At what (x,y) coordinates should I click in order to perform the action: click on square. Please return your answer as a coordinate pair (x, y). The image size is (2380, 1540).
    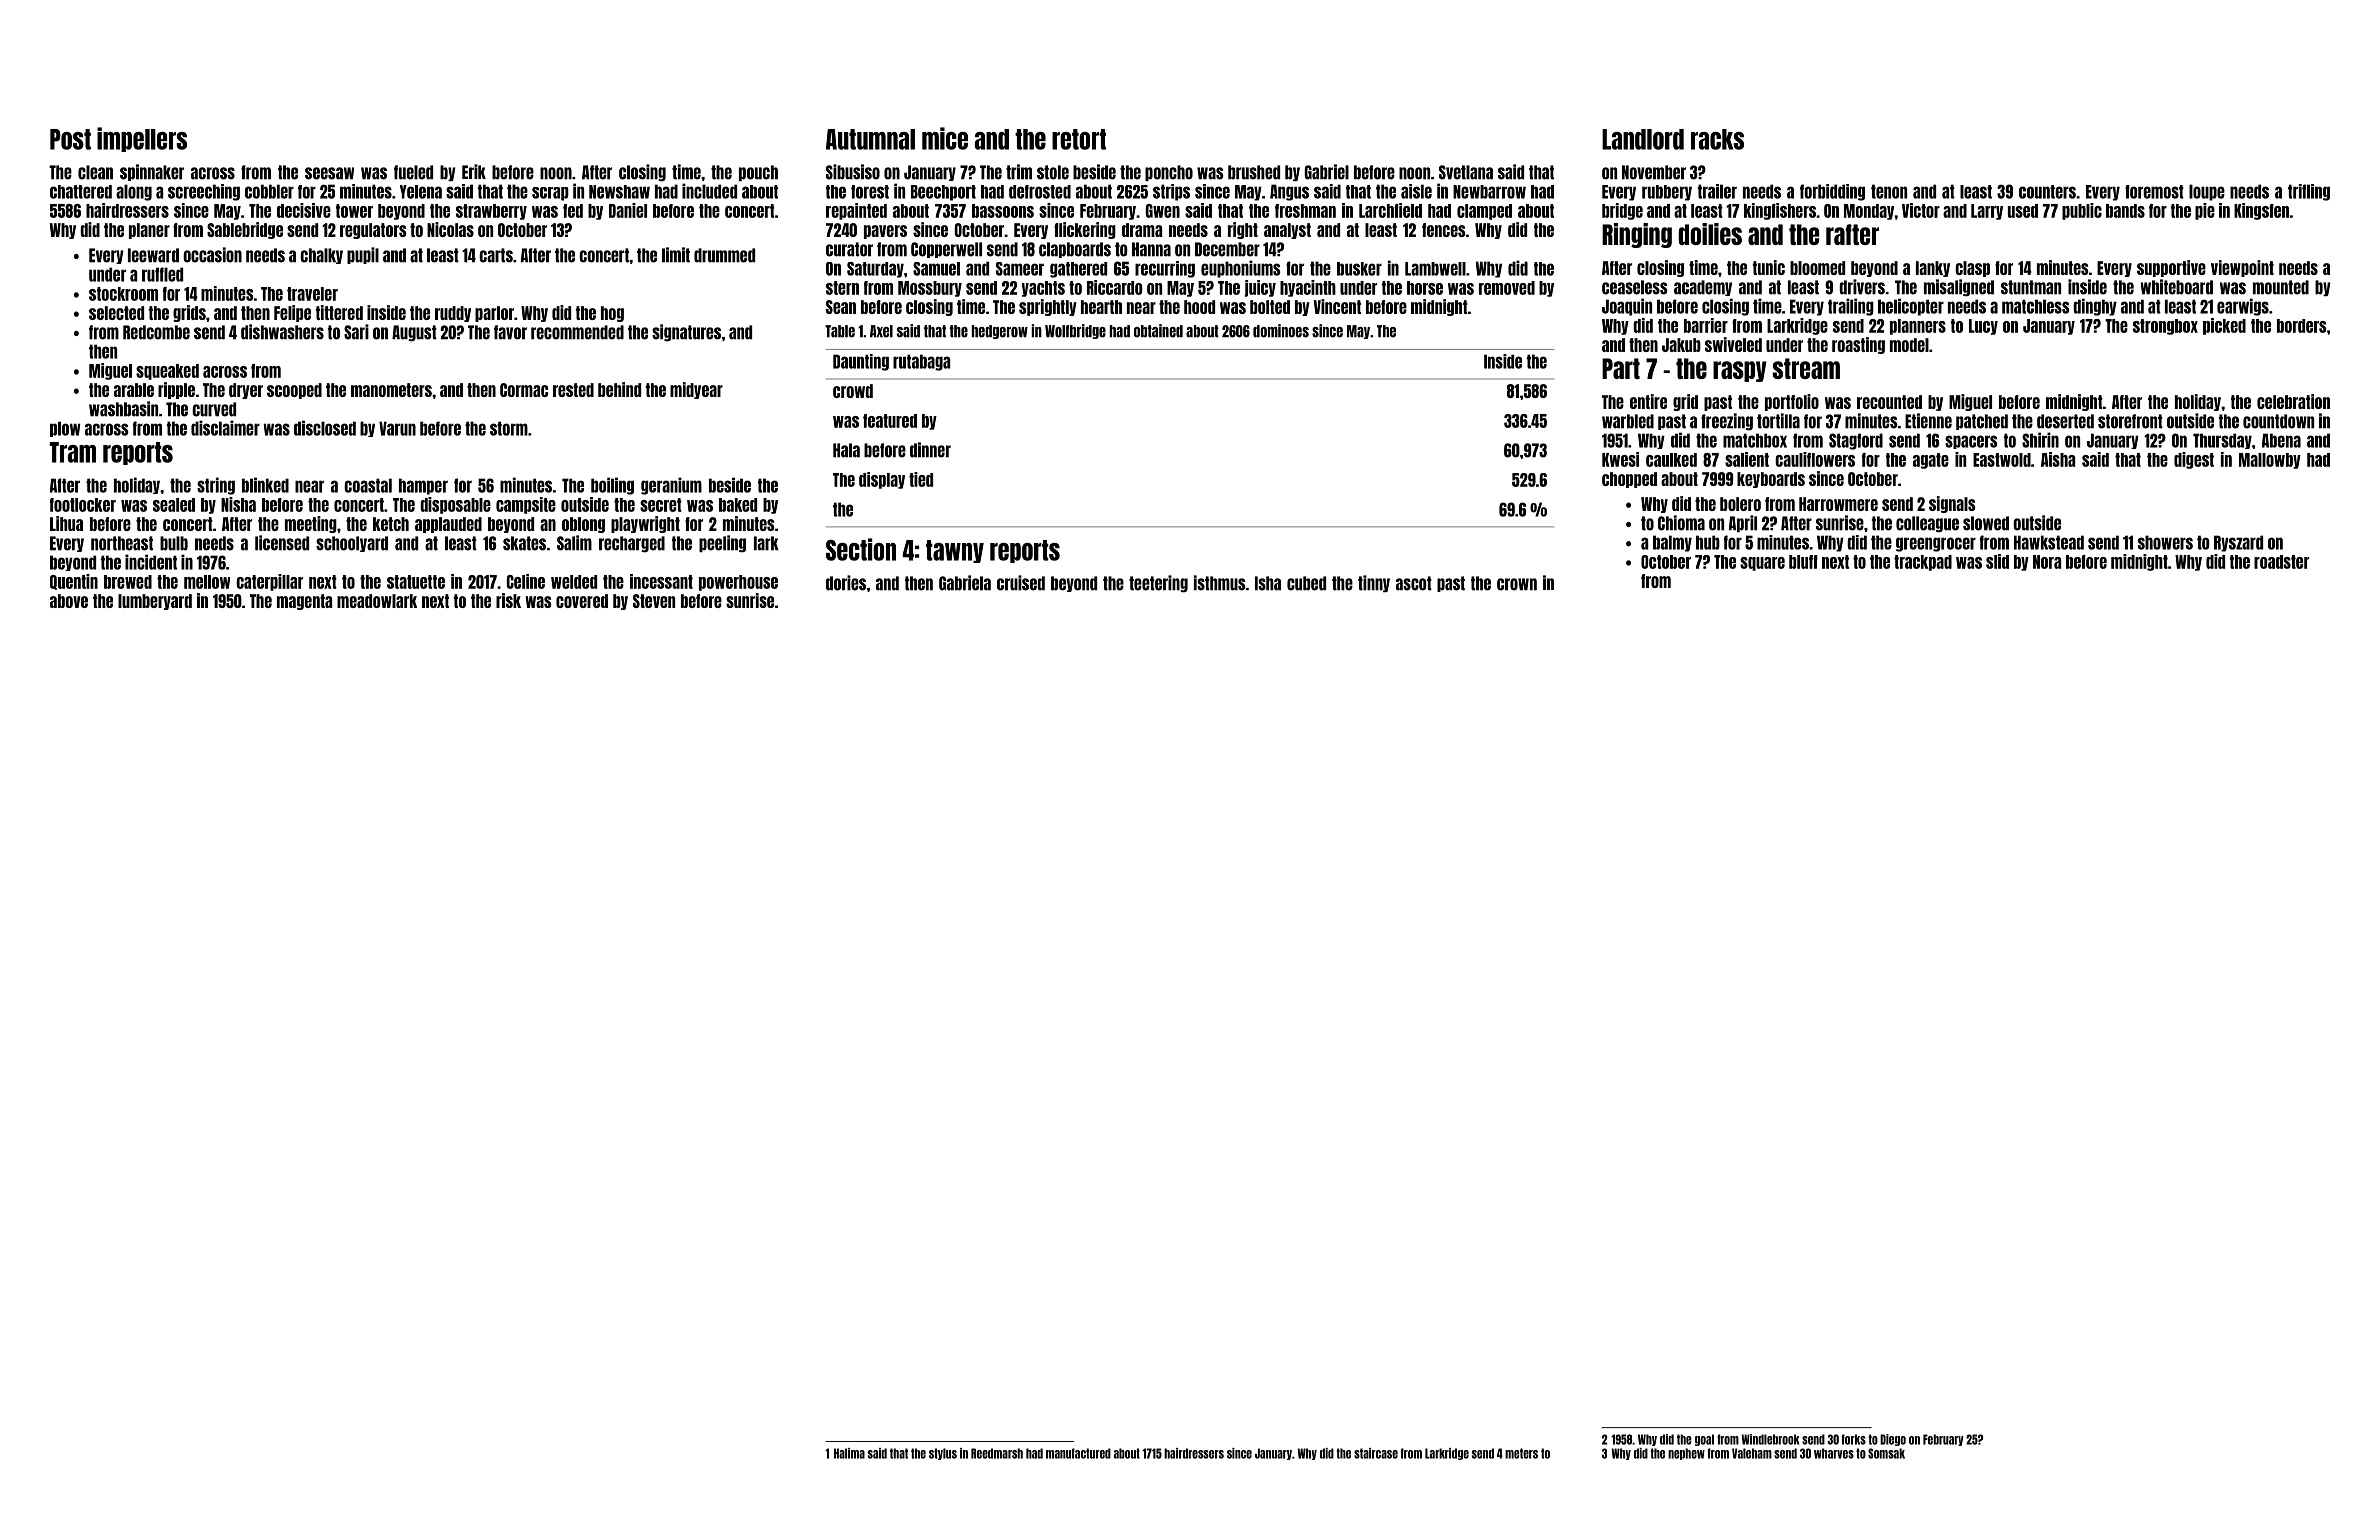
    Looking at the image, I should click on (1762, 564).
